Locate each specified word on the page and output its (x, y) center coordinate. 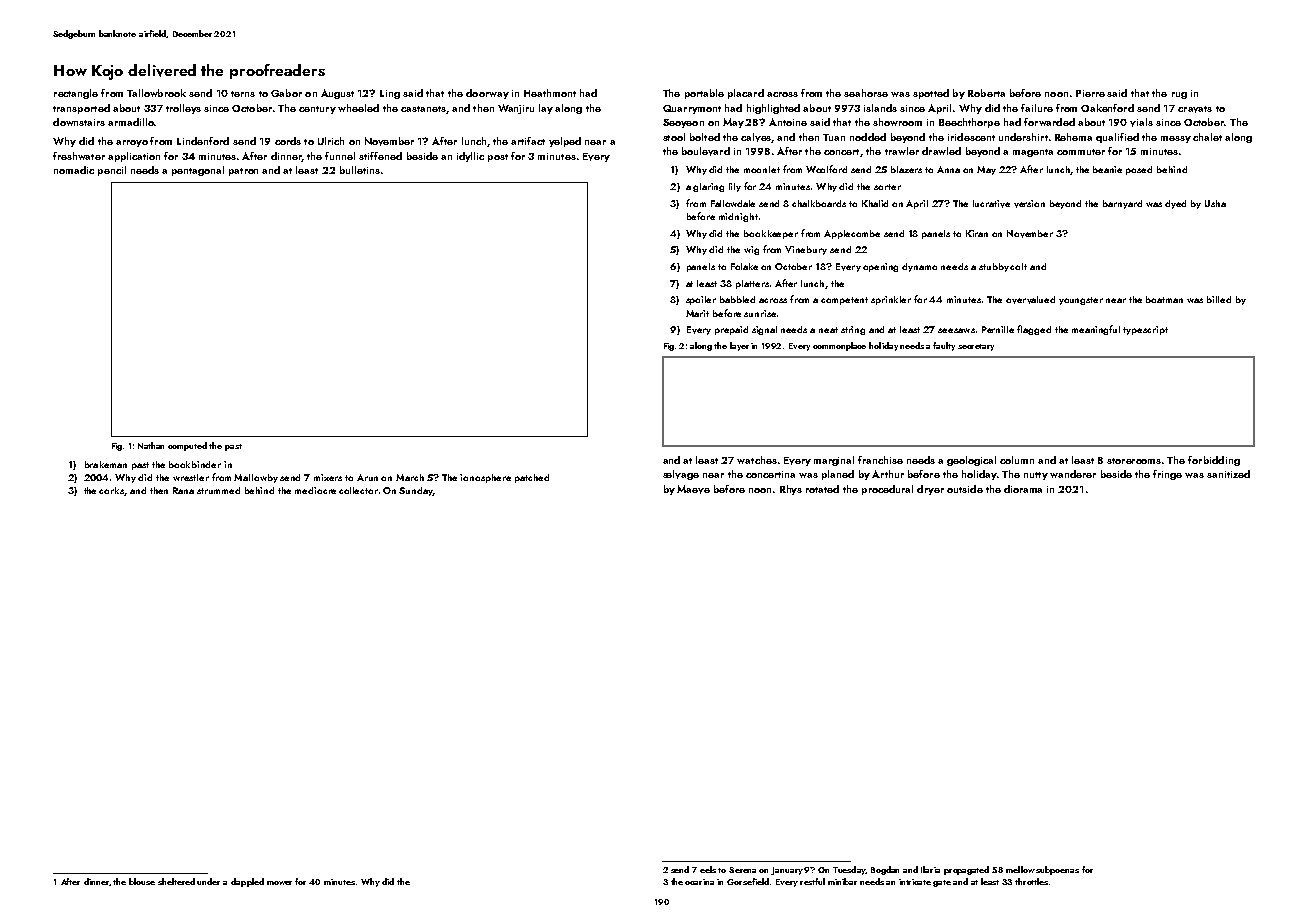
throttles (1031, 881)
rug (1179, 95)
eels (708, 869)
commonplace (839, 346)
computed (187, 446)
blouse (142, 881)
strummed (218, 490)
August (337, 94)
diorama (1023, 489)
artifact (528, 141)
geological (971, 461)
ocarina (699, 882)
